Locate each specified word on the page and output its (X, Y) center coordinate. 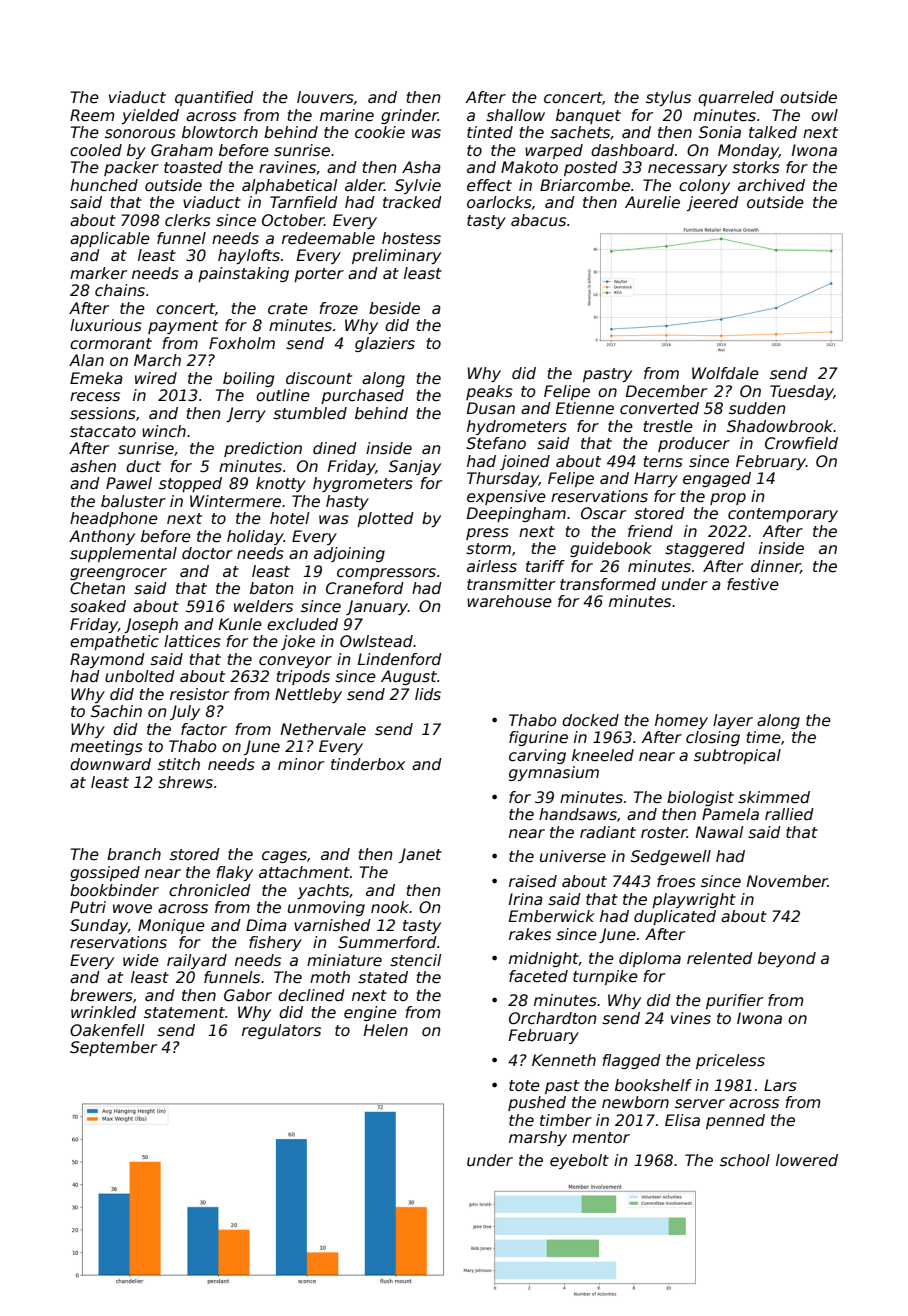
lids (428, 694)
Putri (88, 907)
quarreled (736, 98)
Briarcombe (585, 185)
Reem (92, 115)
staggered (705, 549)
